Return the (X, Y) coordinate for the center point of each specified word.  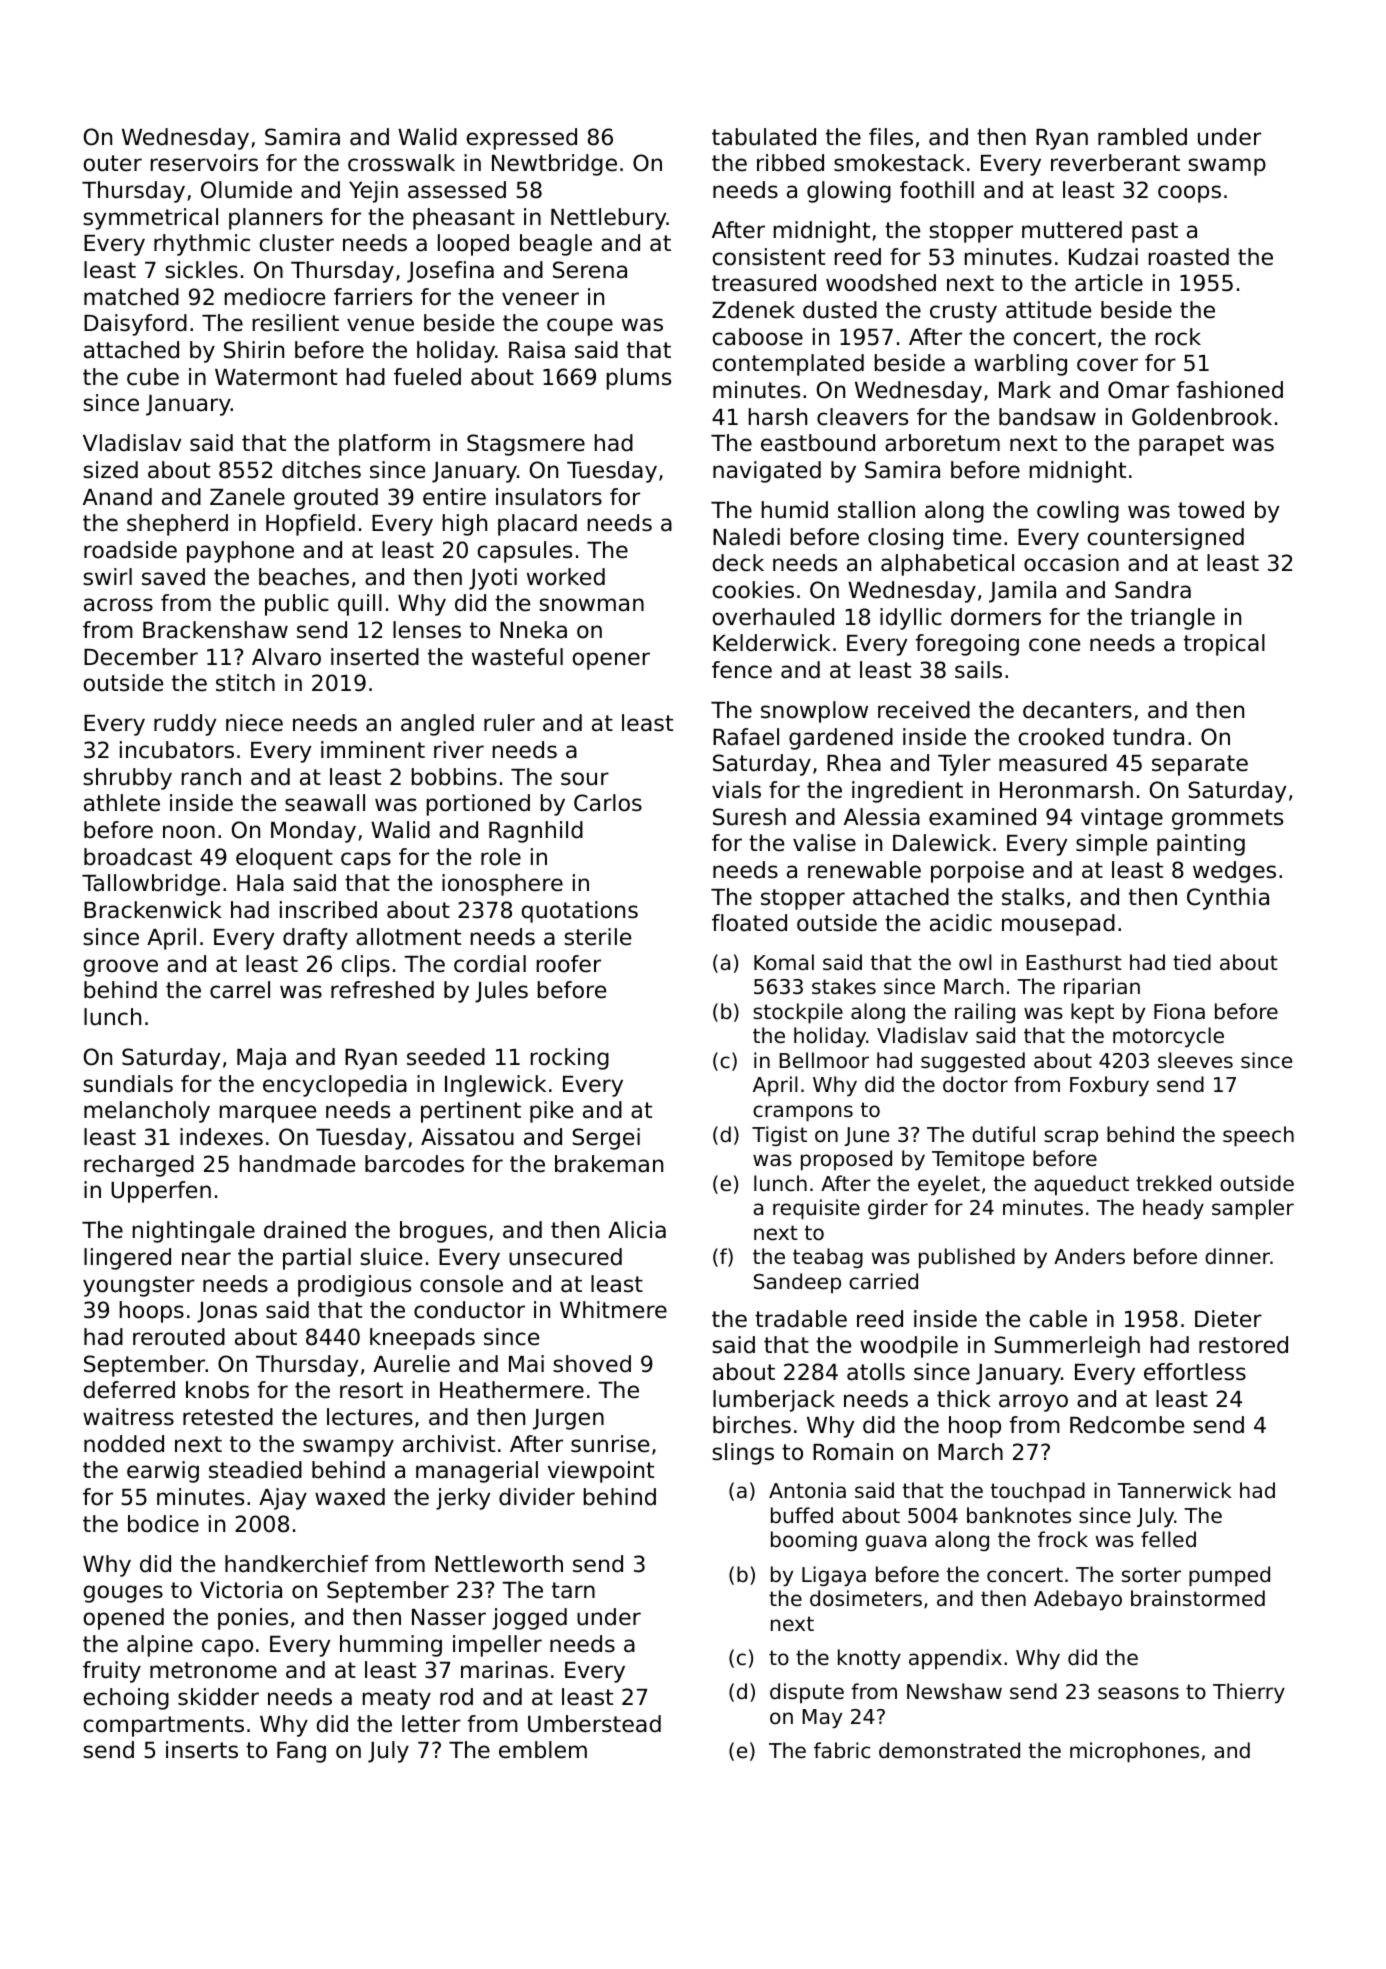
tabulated (764, 137)
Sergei (606, 1139)
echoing (126, 1699)
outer (113, 163)
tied (1192, 962)
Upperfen (161, 1192)
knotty (869, 1659)
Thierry (1249, 1693)
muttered (1072, 230)
